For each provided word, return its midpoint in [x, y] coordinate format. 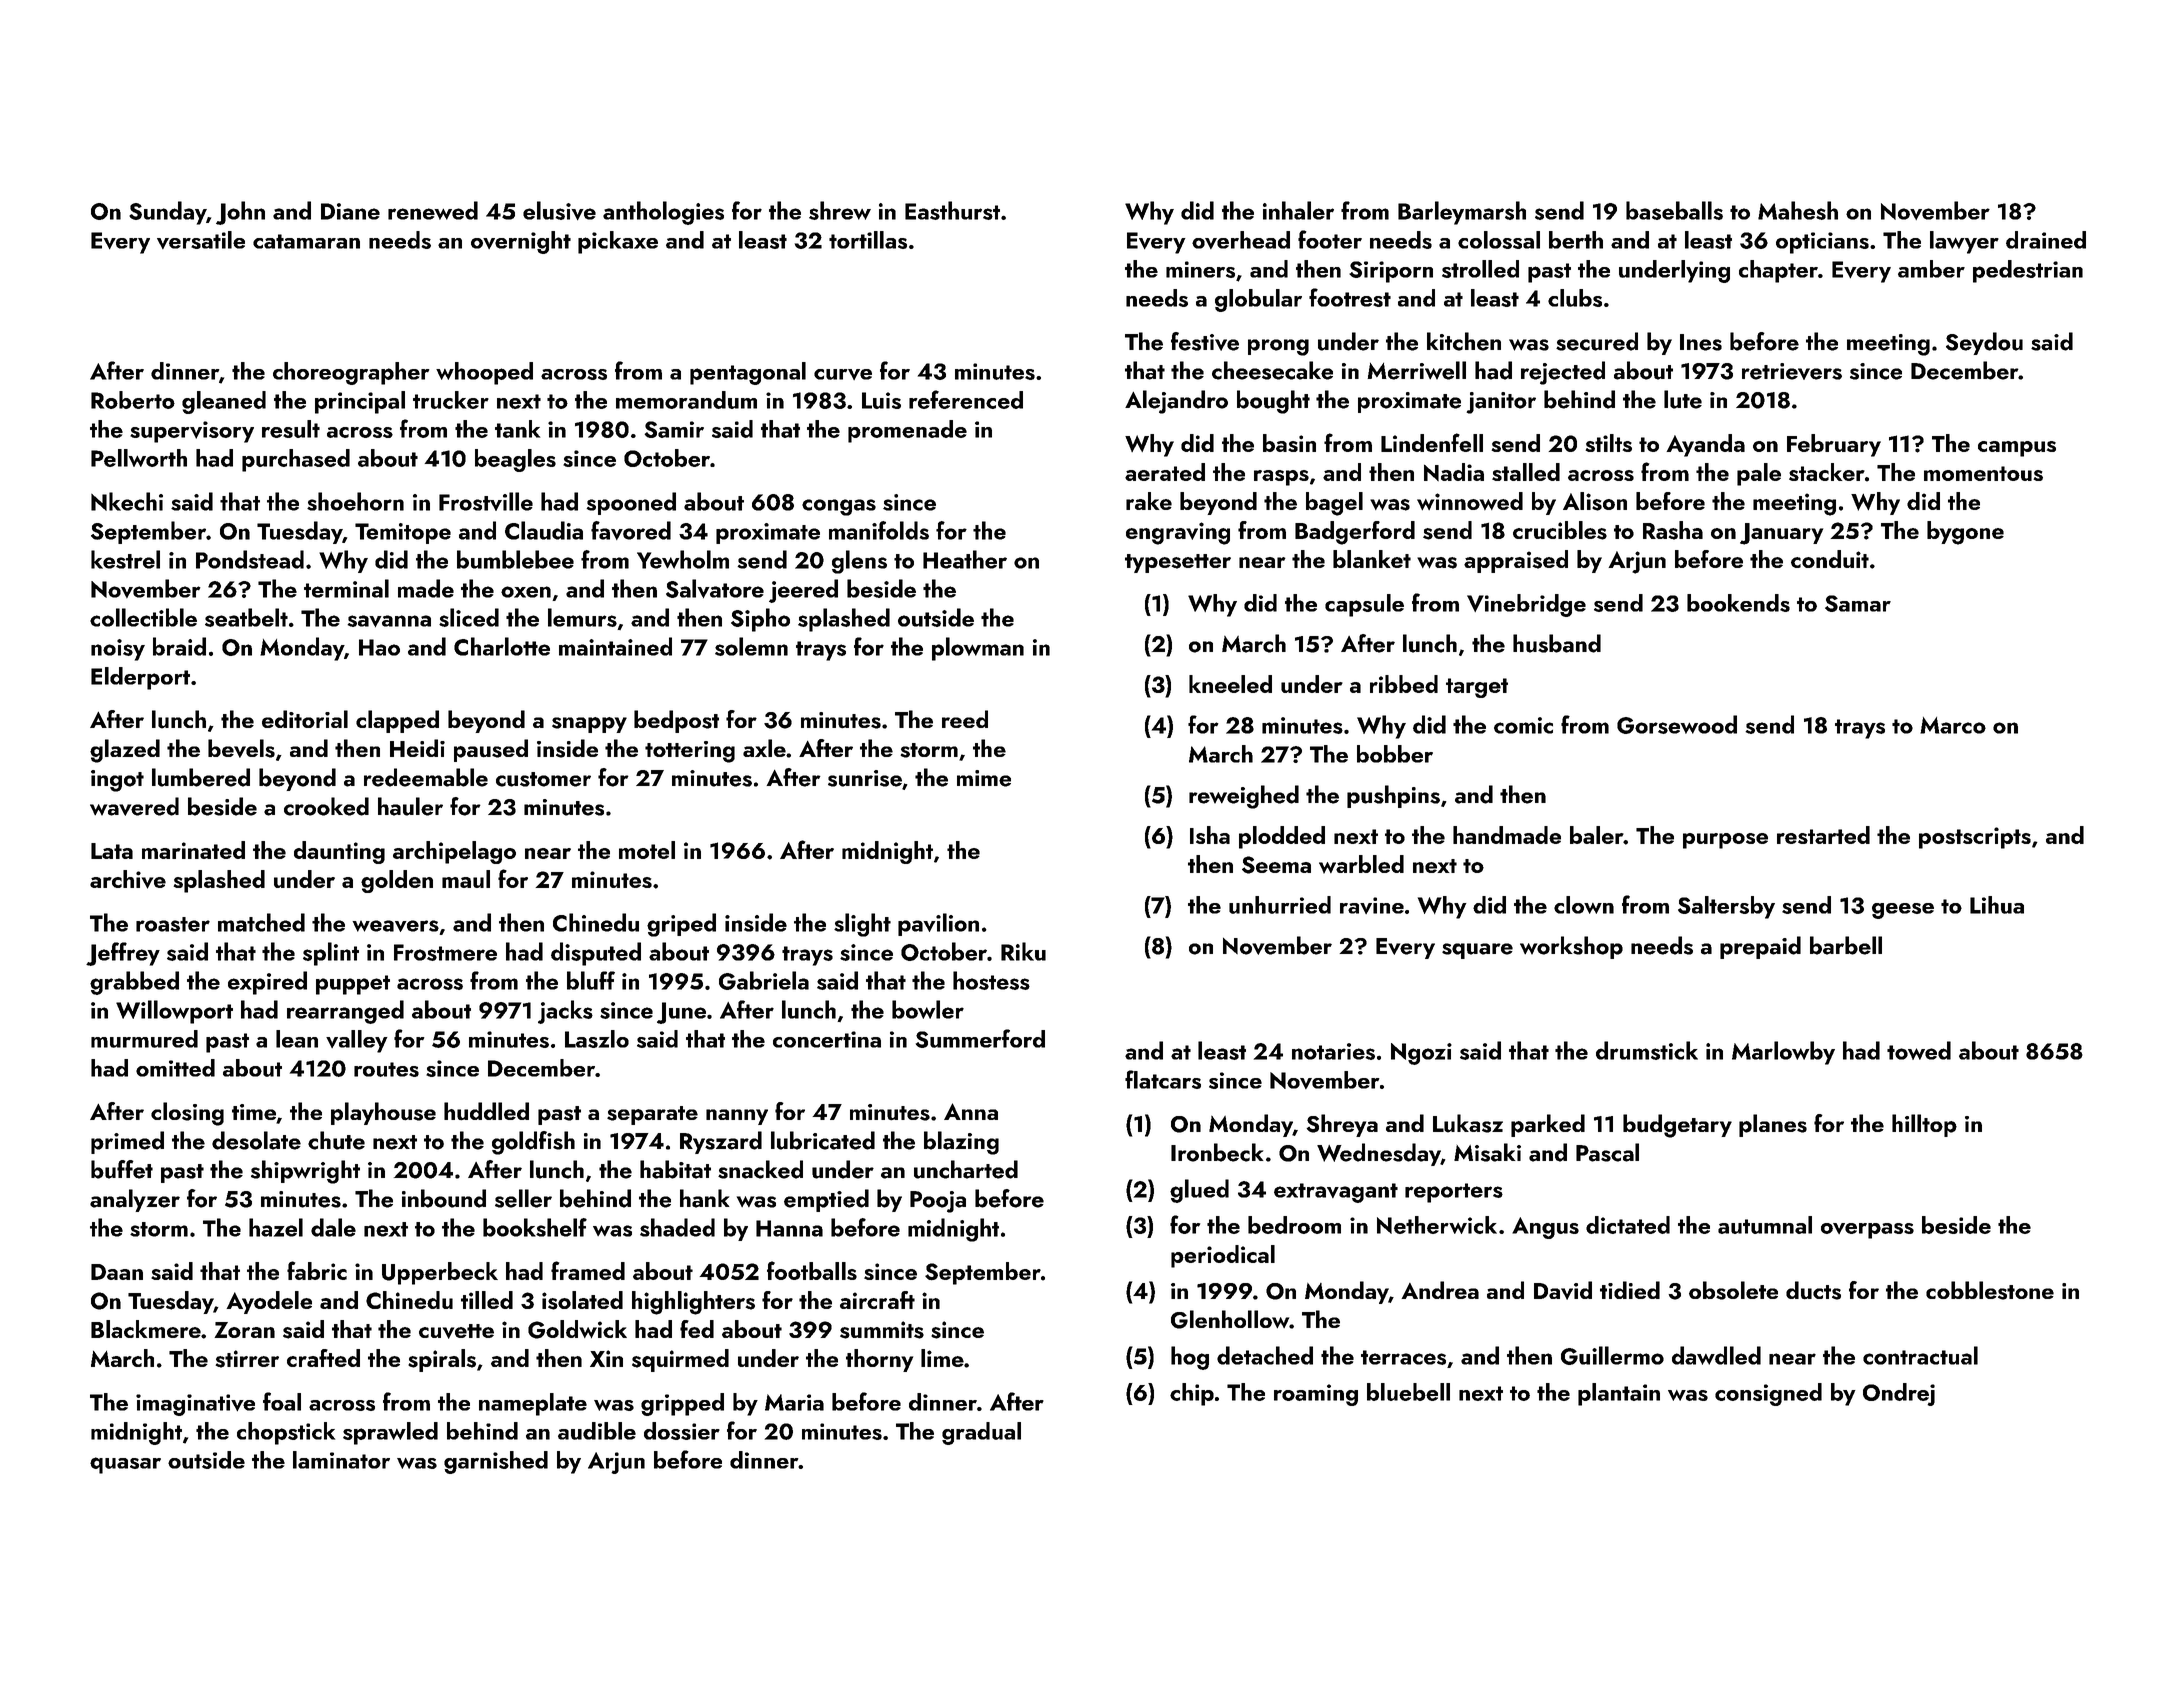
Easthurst [952, 210]
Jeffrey [123, 954]
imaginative [195, 1405]
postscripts [1975, 838]
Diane [350, 211]
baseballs [1674, 210]
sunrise [865, 778]
